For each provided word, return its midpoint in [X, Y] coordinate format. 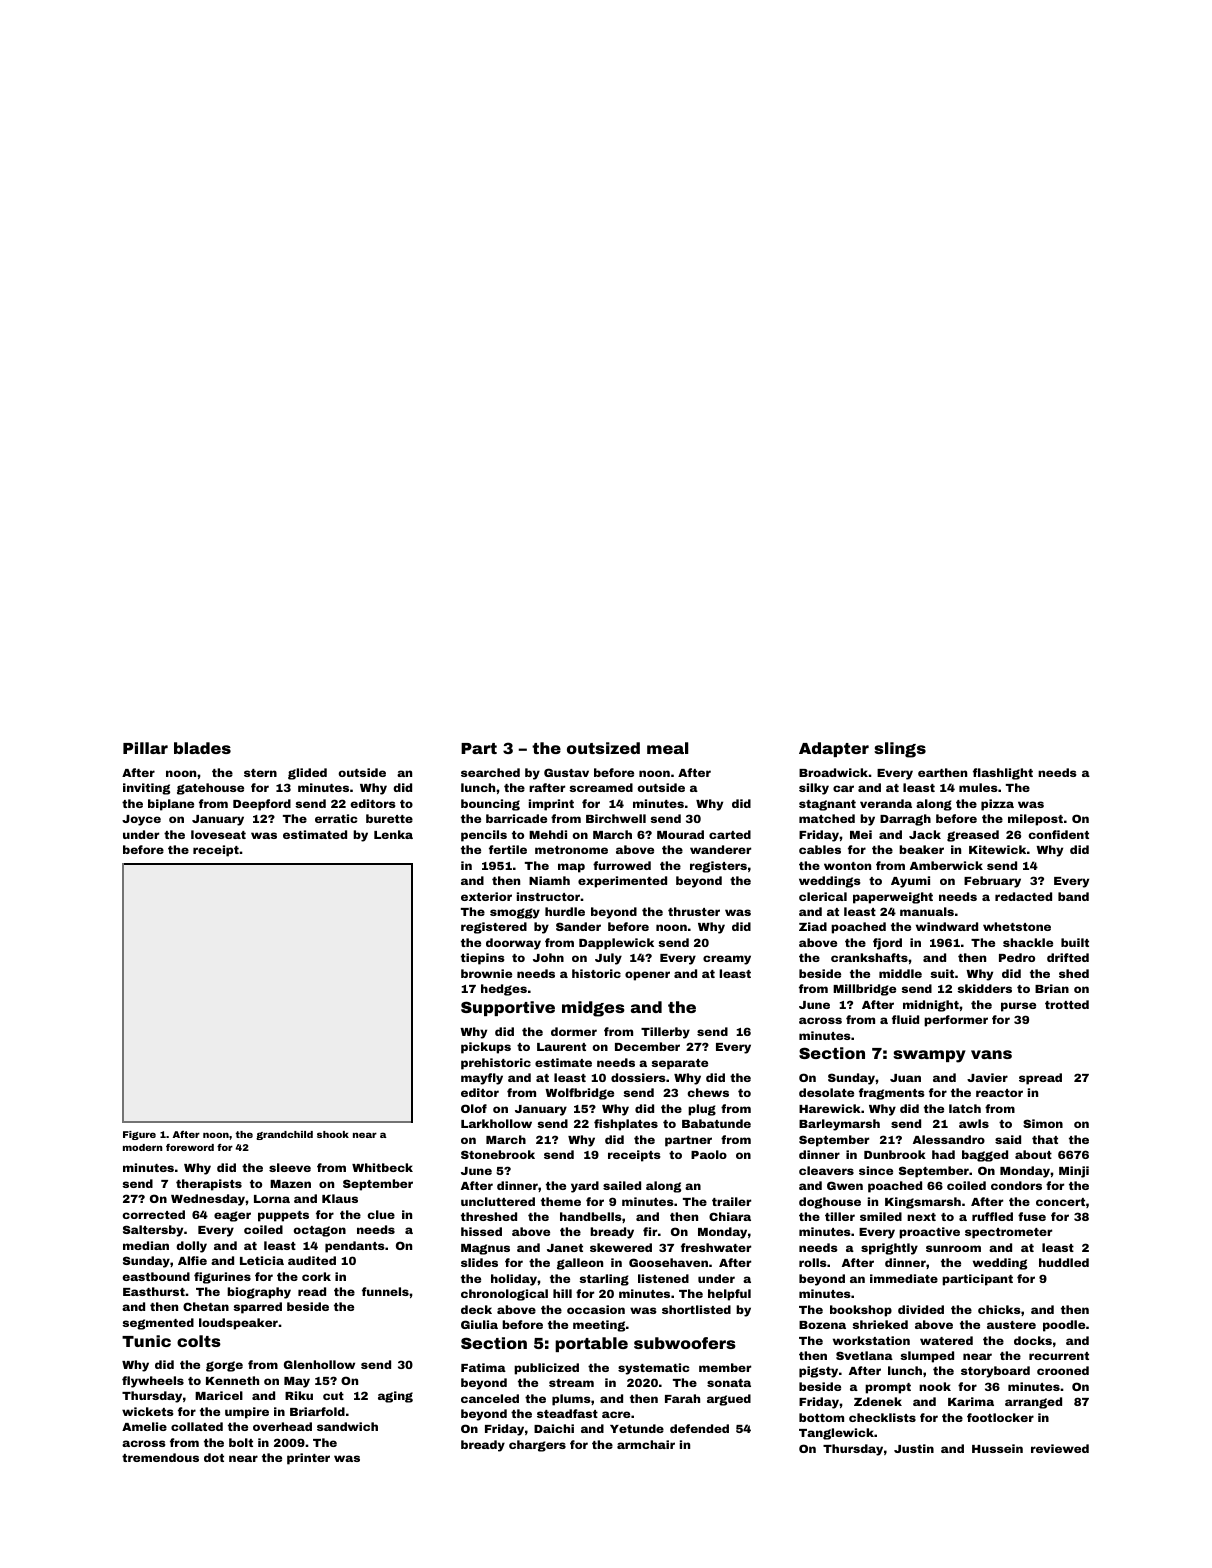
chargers [537, 1446]
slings [900, 750]
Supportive [508, 1008]
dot [214, 1457]
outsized [603, 748]
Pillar [145, 748]
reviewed [1060, 1448]
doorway [513, 944]
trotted [1067, 1004]
